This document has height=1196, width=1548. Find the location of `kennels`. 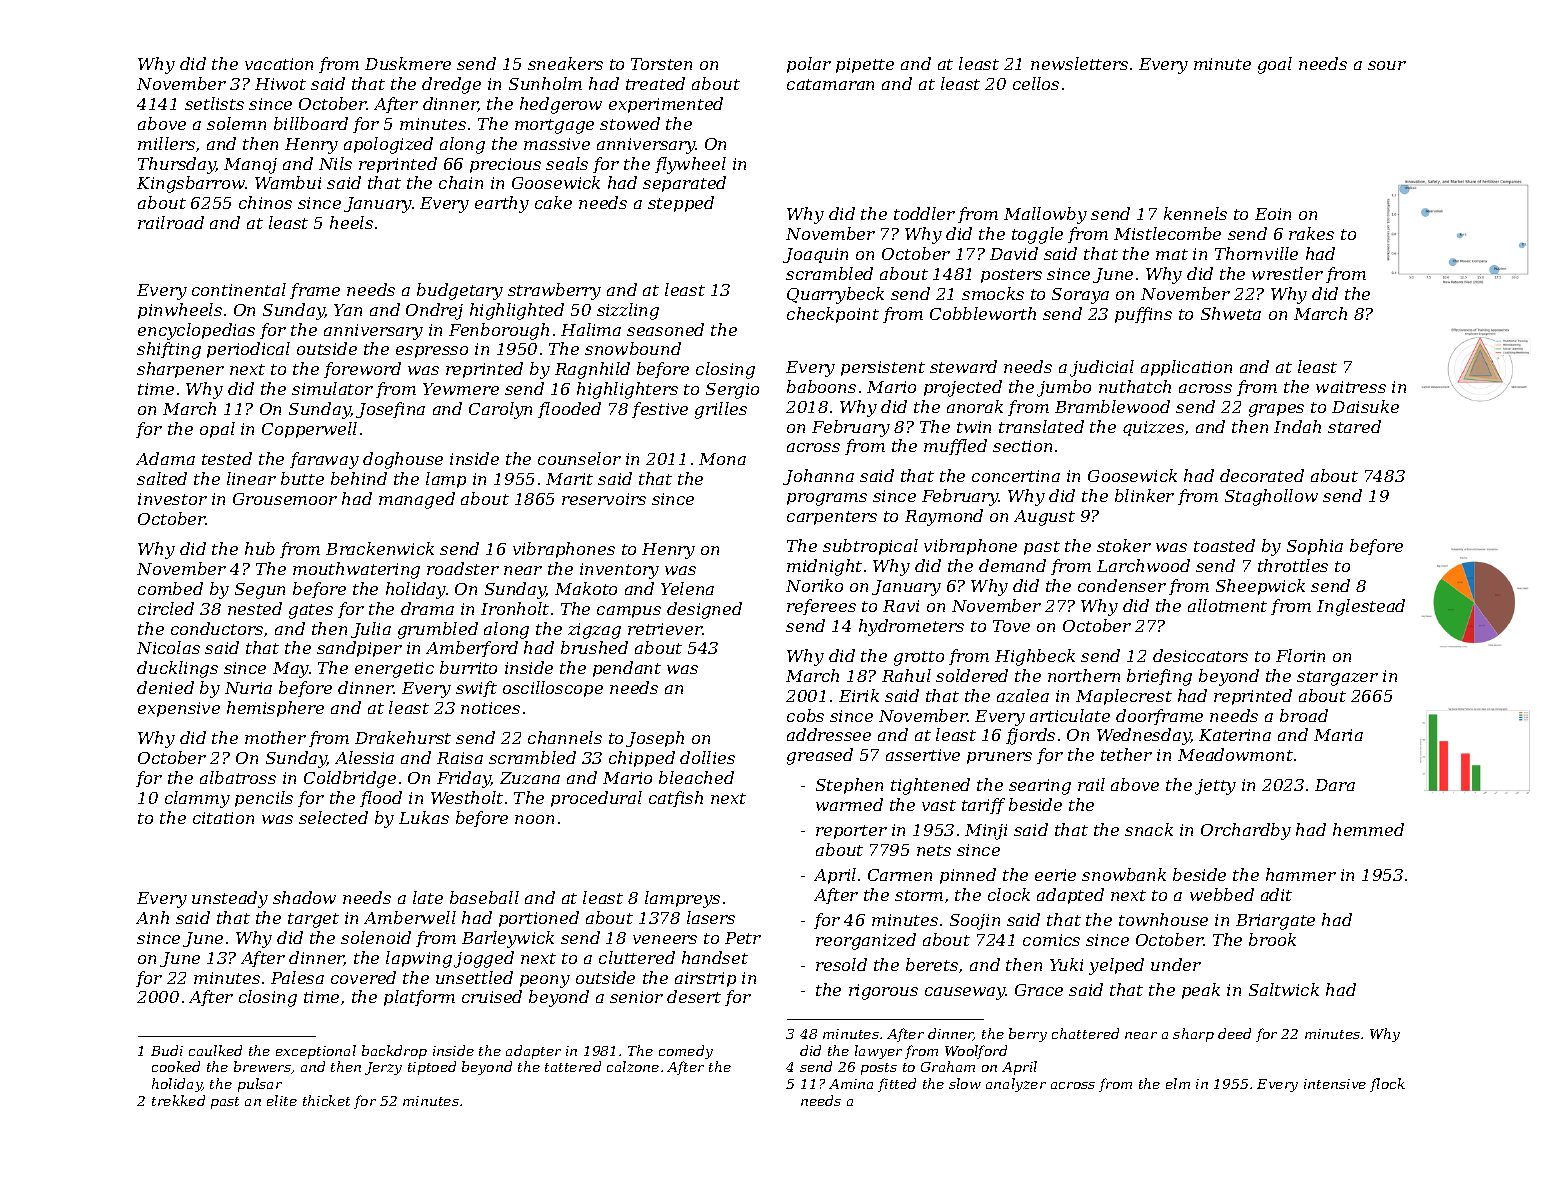

kennels is located at coordinates (1195, 213).
